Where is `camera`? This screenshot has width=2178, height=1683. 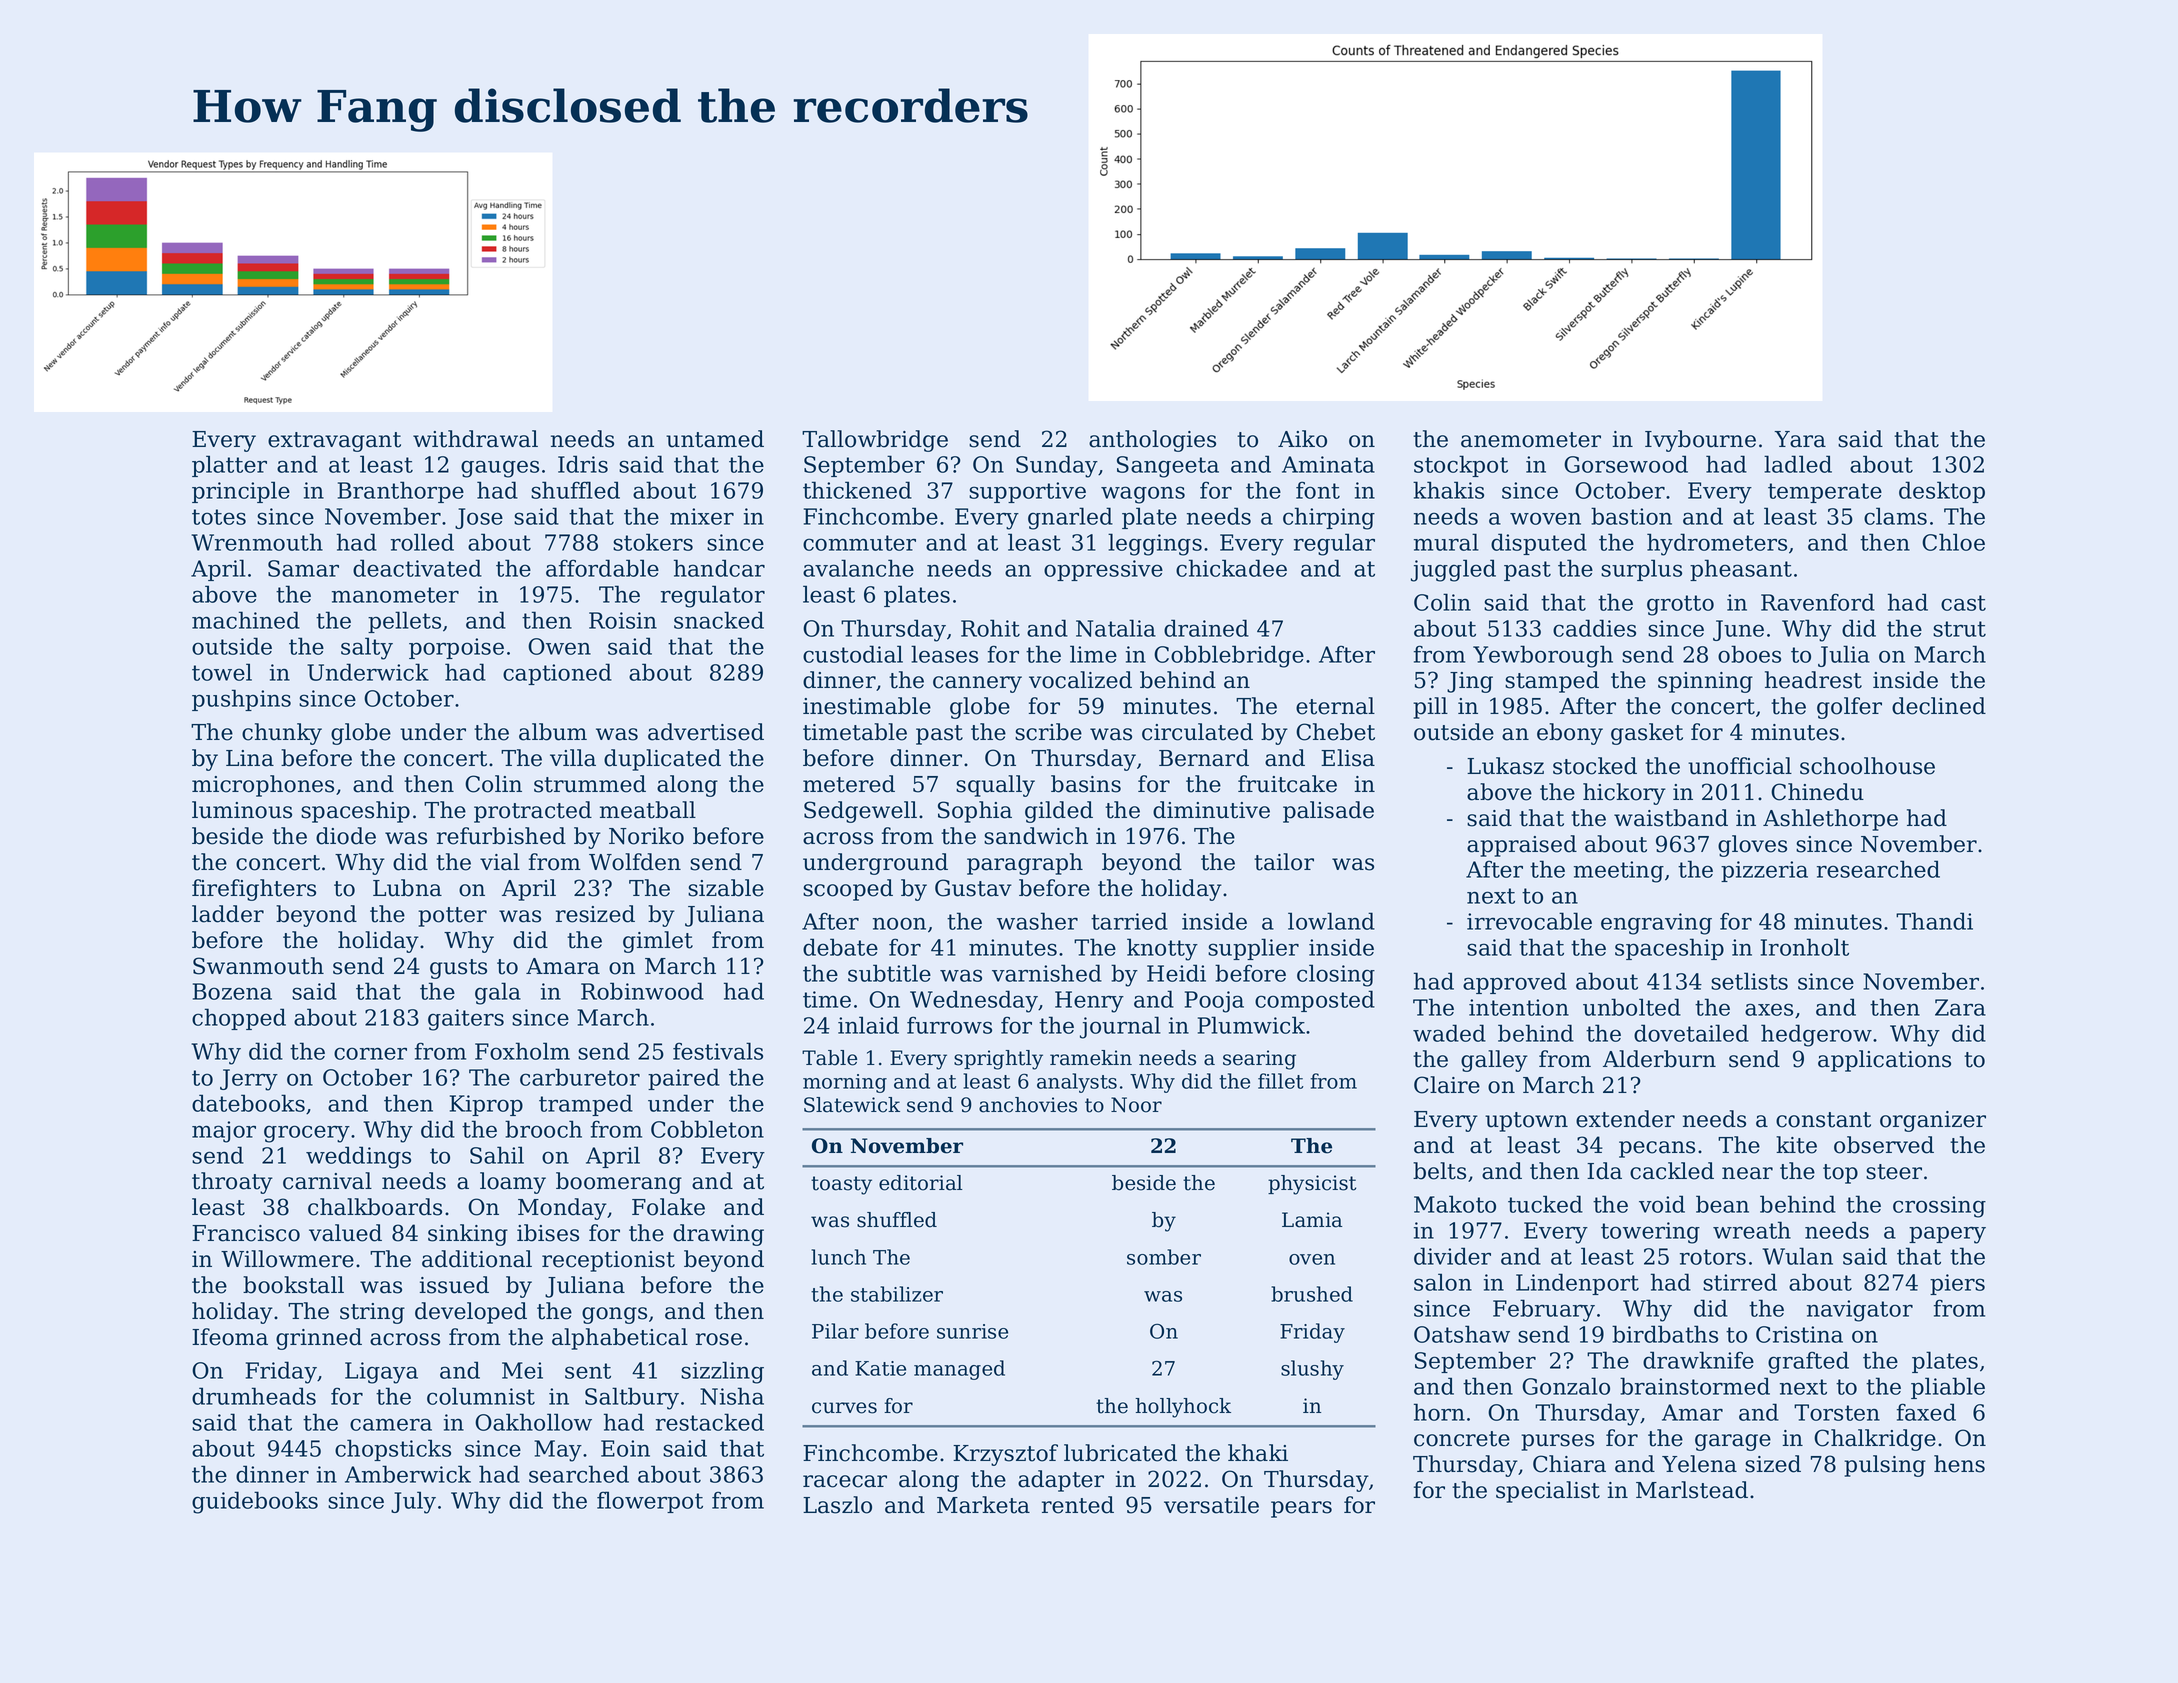
camera is located at coordinates (391, 1424).
